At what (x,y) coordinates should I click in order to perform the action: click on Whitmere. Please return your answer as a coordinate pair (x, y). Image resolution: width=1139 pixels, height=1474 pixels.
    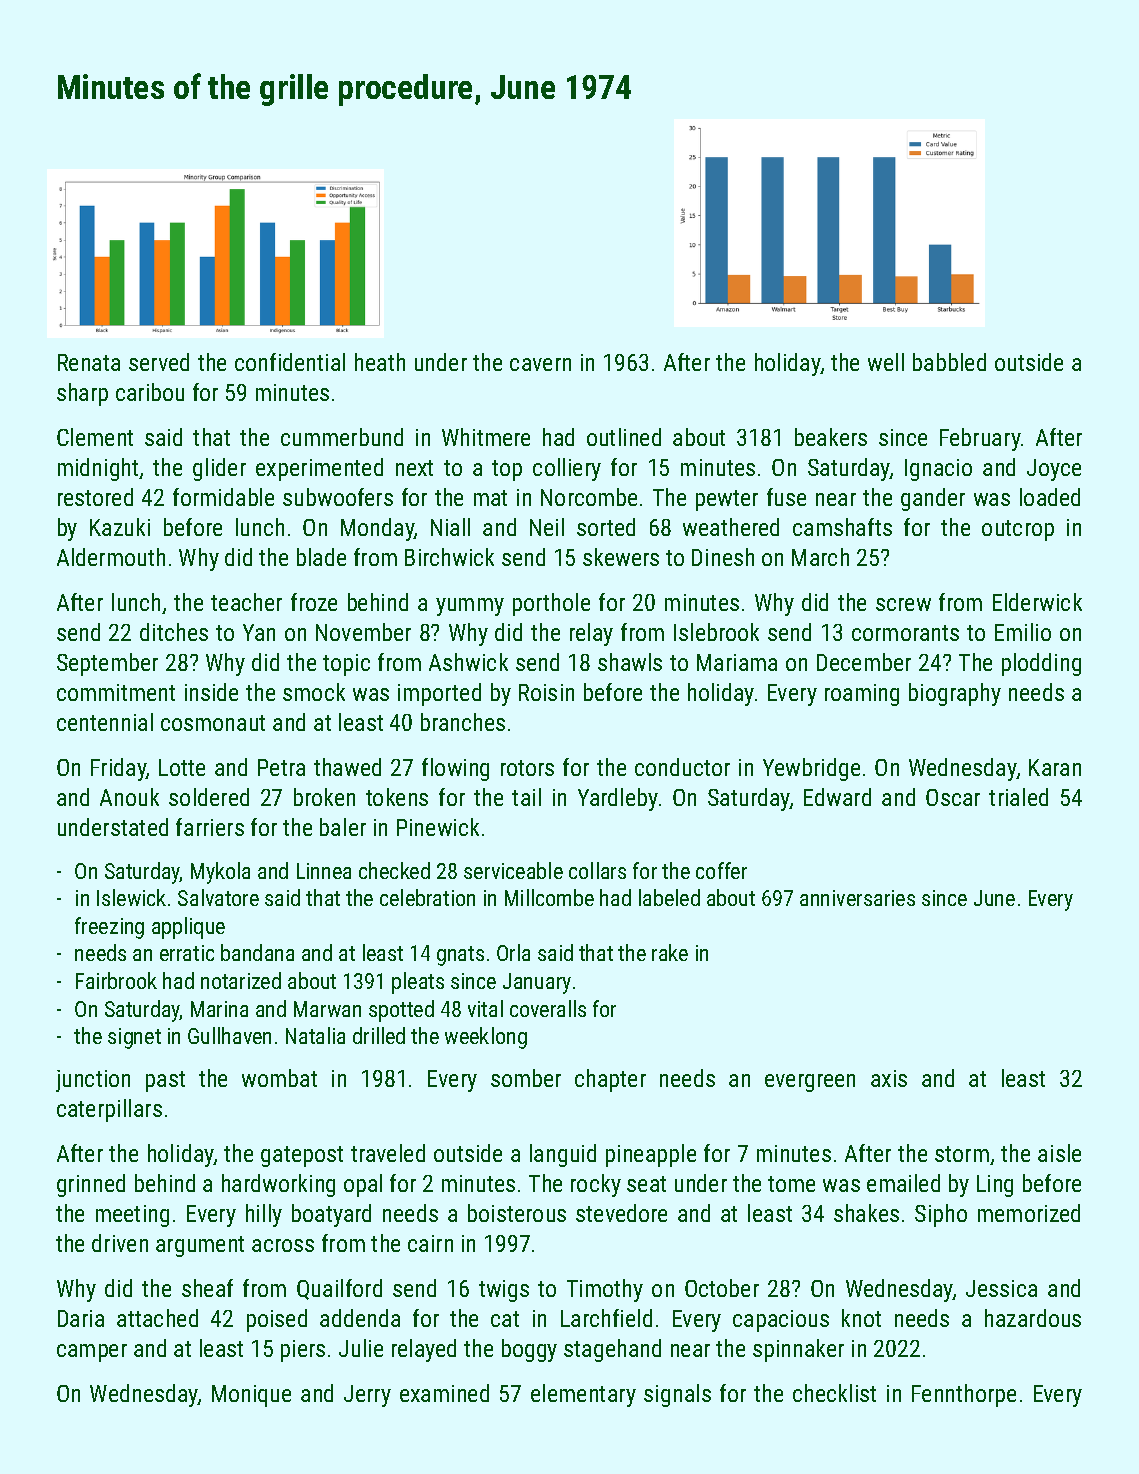
    Looking at the image, I should click on (486, 437).
